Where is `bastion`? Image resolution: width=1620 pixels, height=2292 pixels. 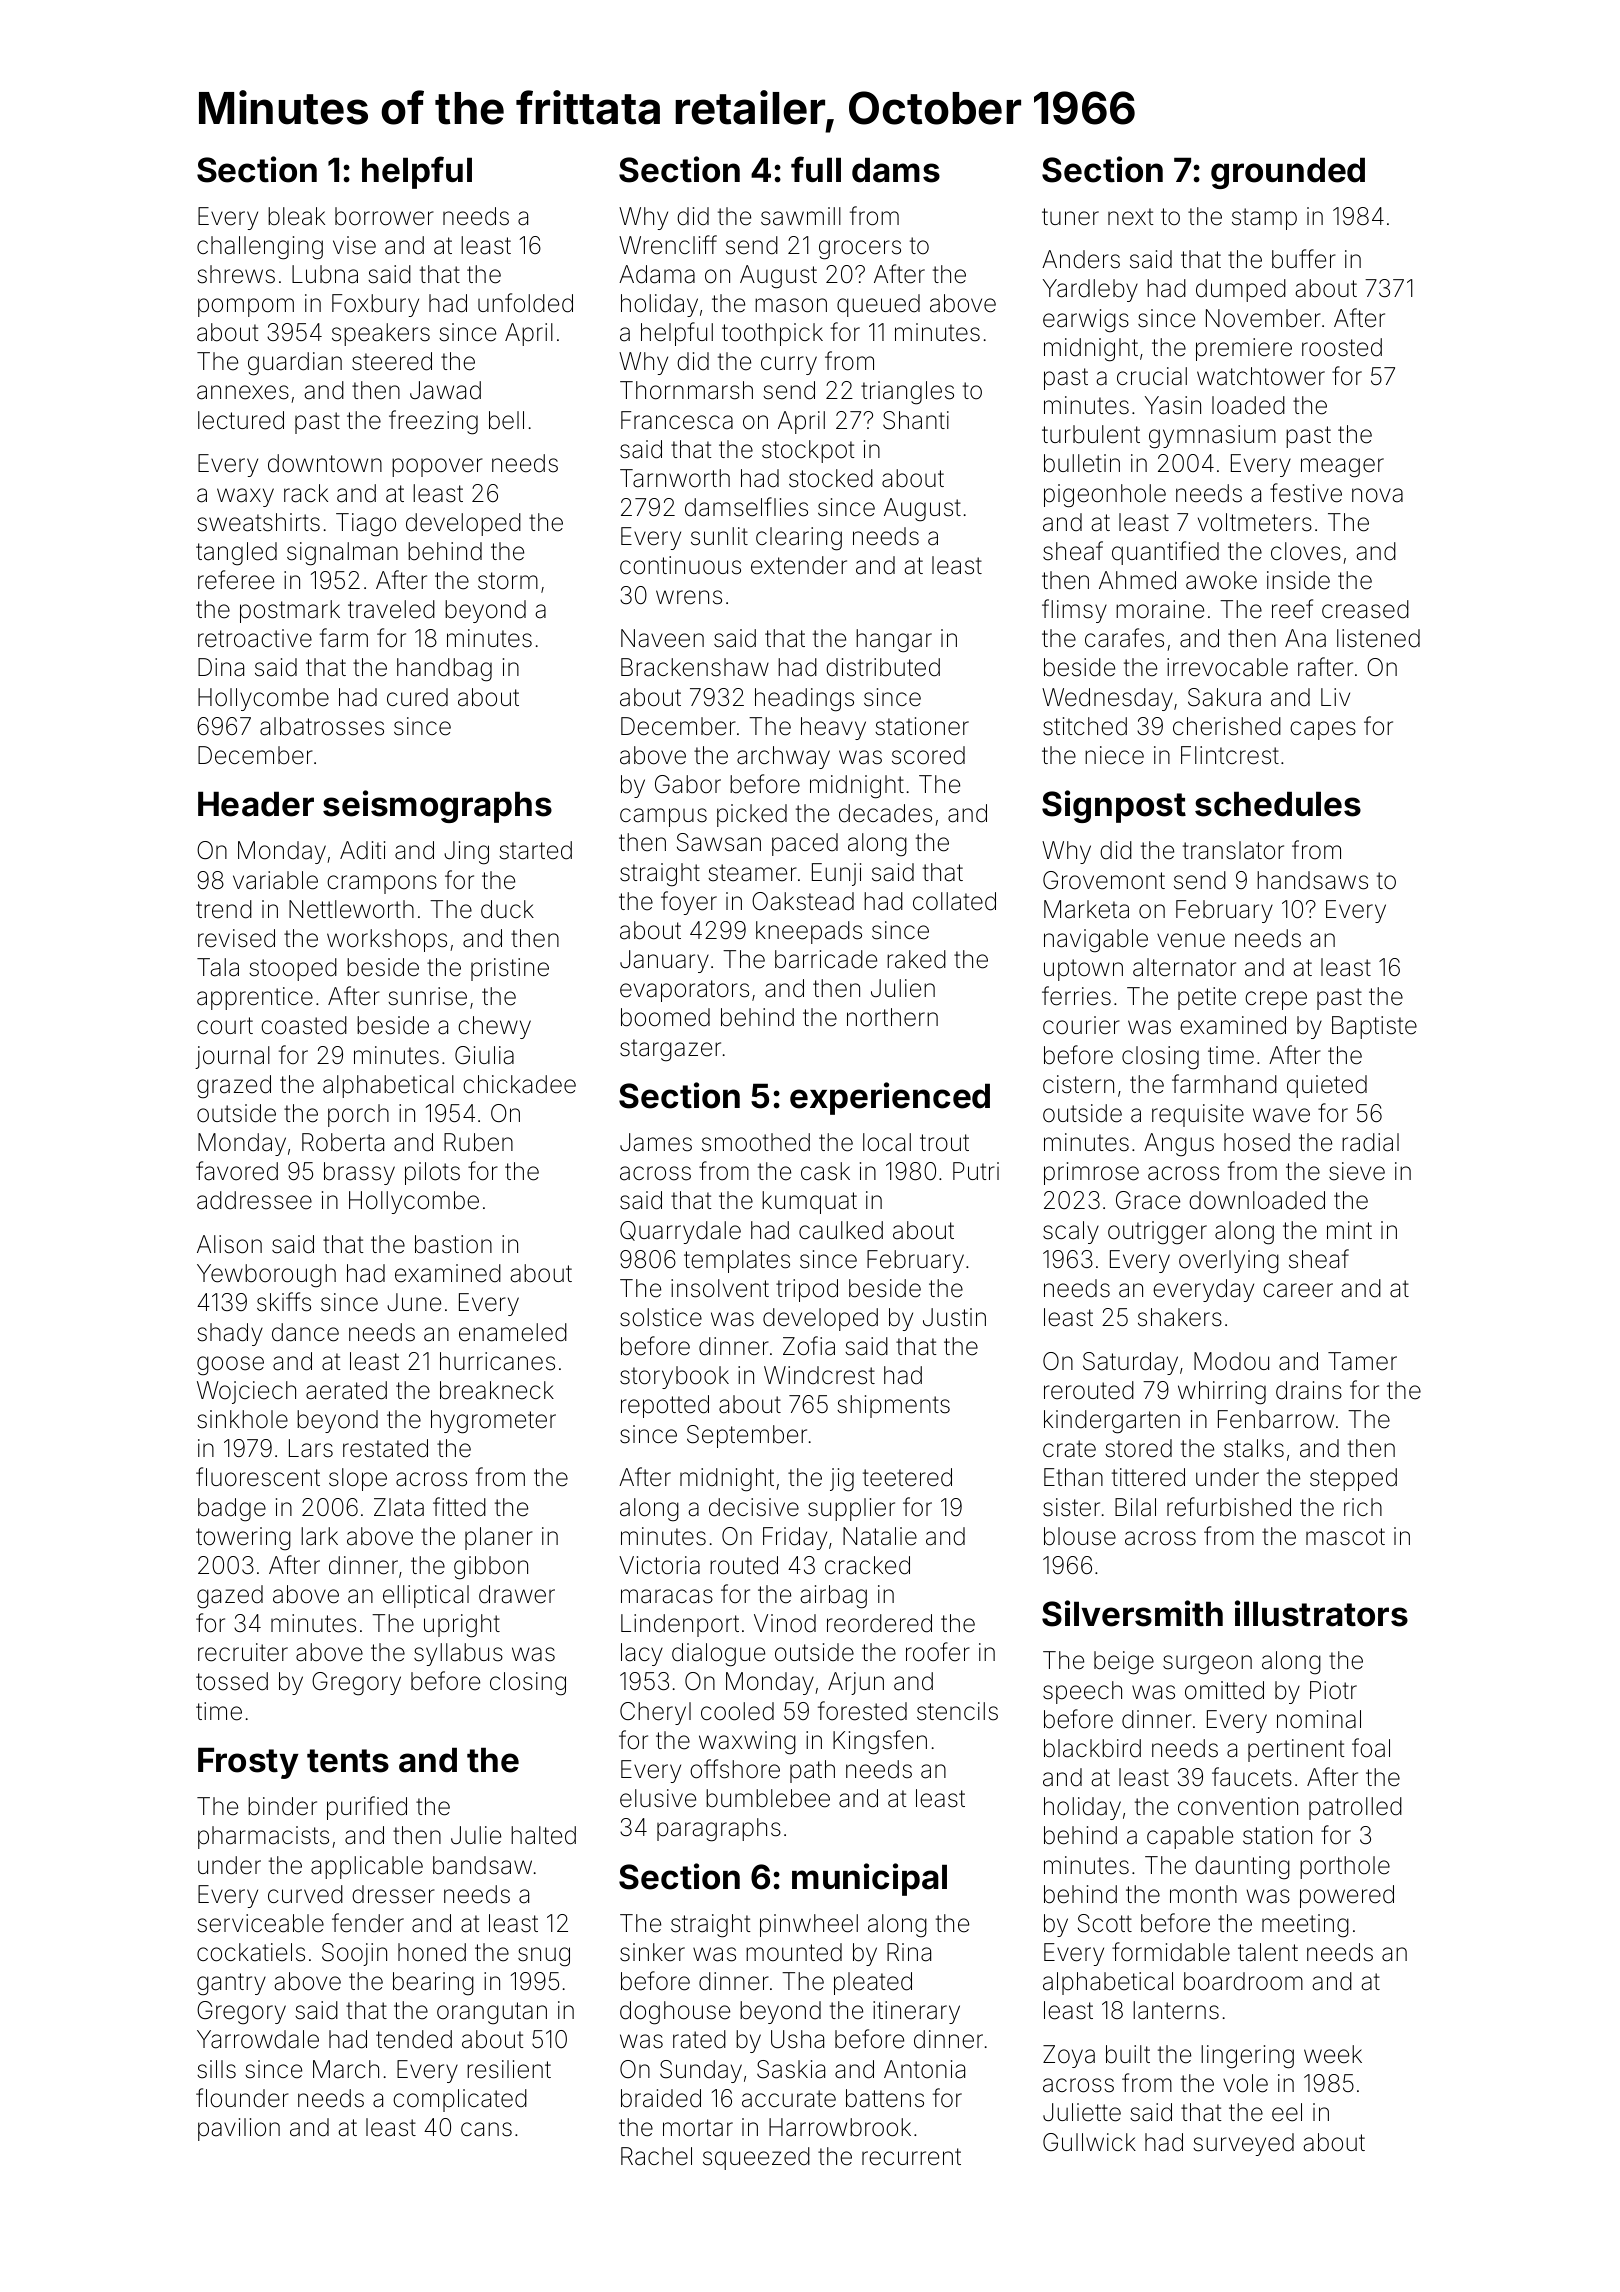 bastion is located at coordinates (453, 1244).
